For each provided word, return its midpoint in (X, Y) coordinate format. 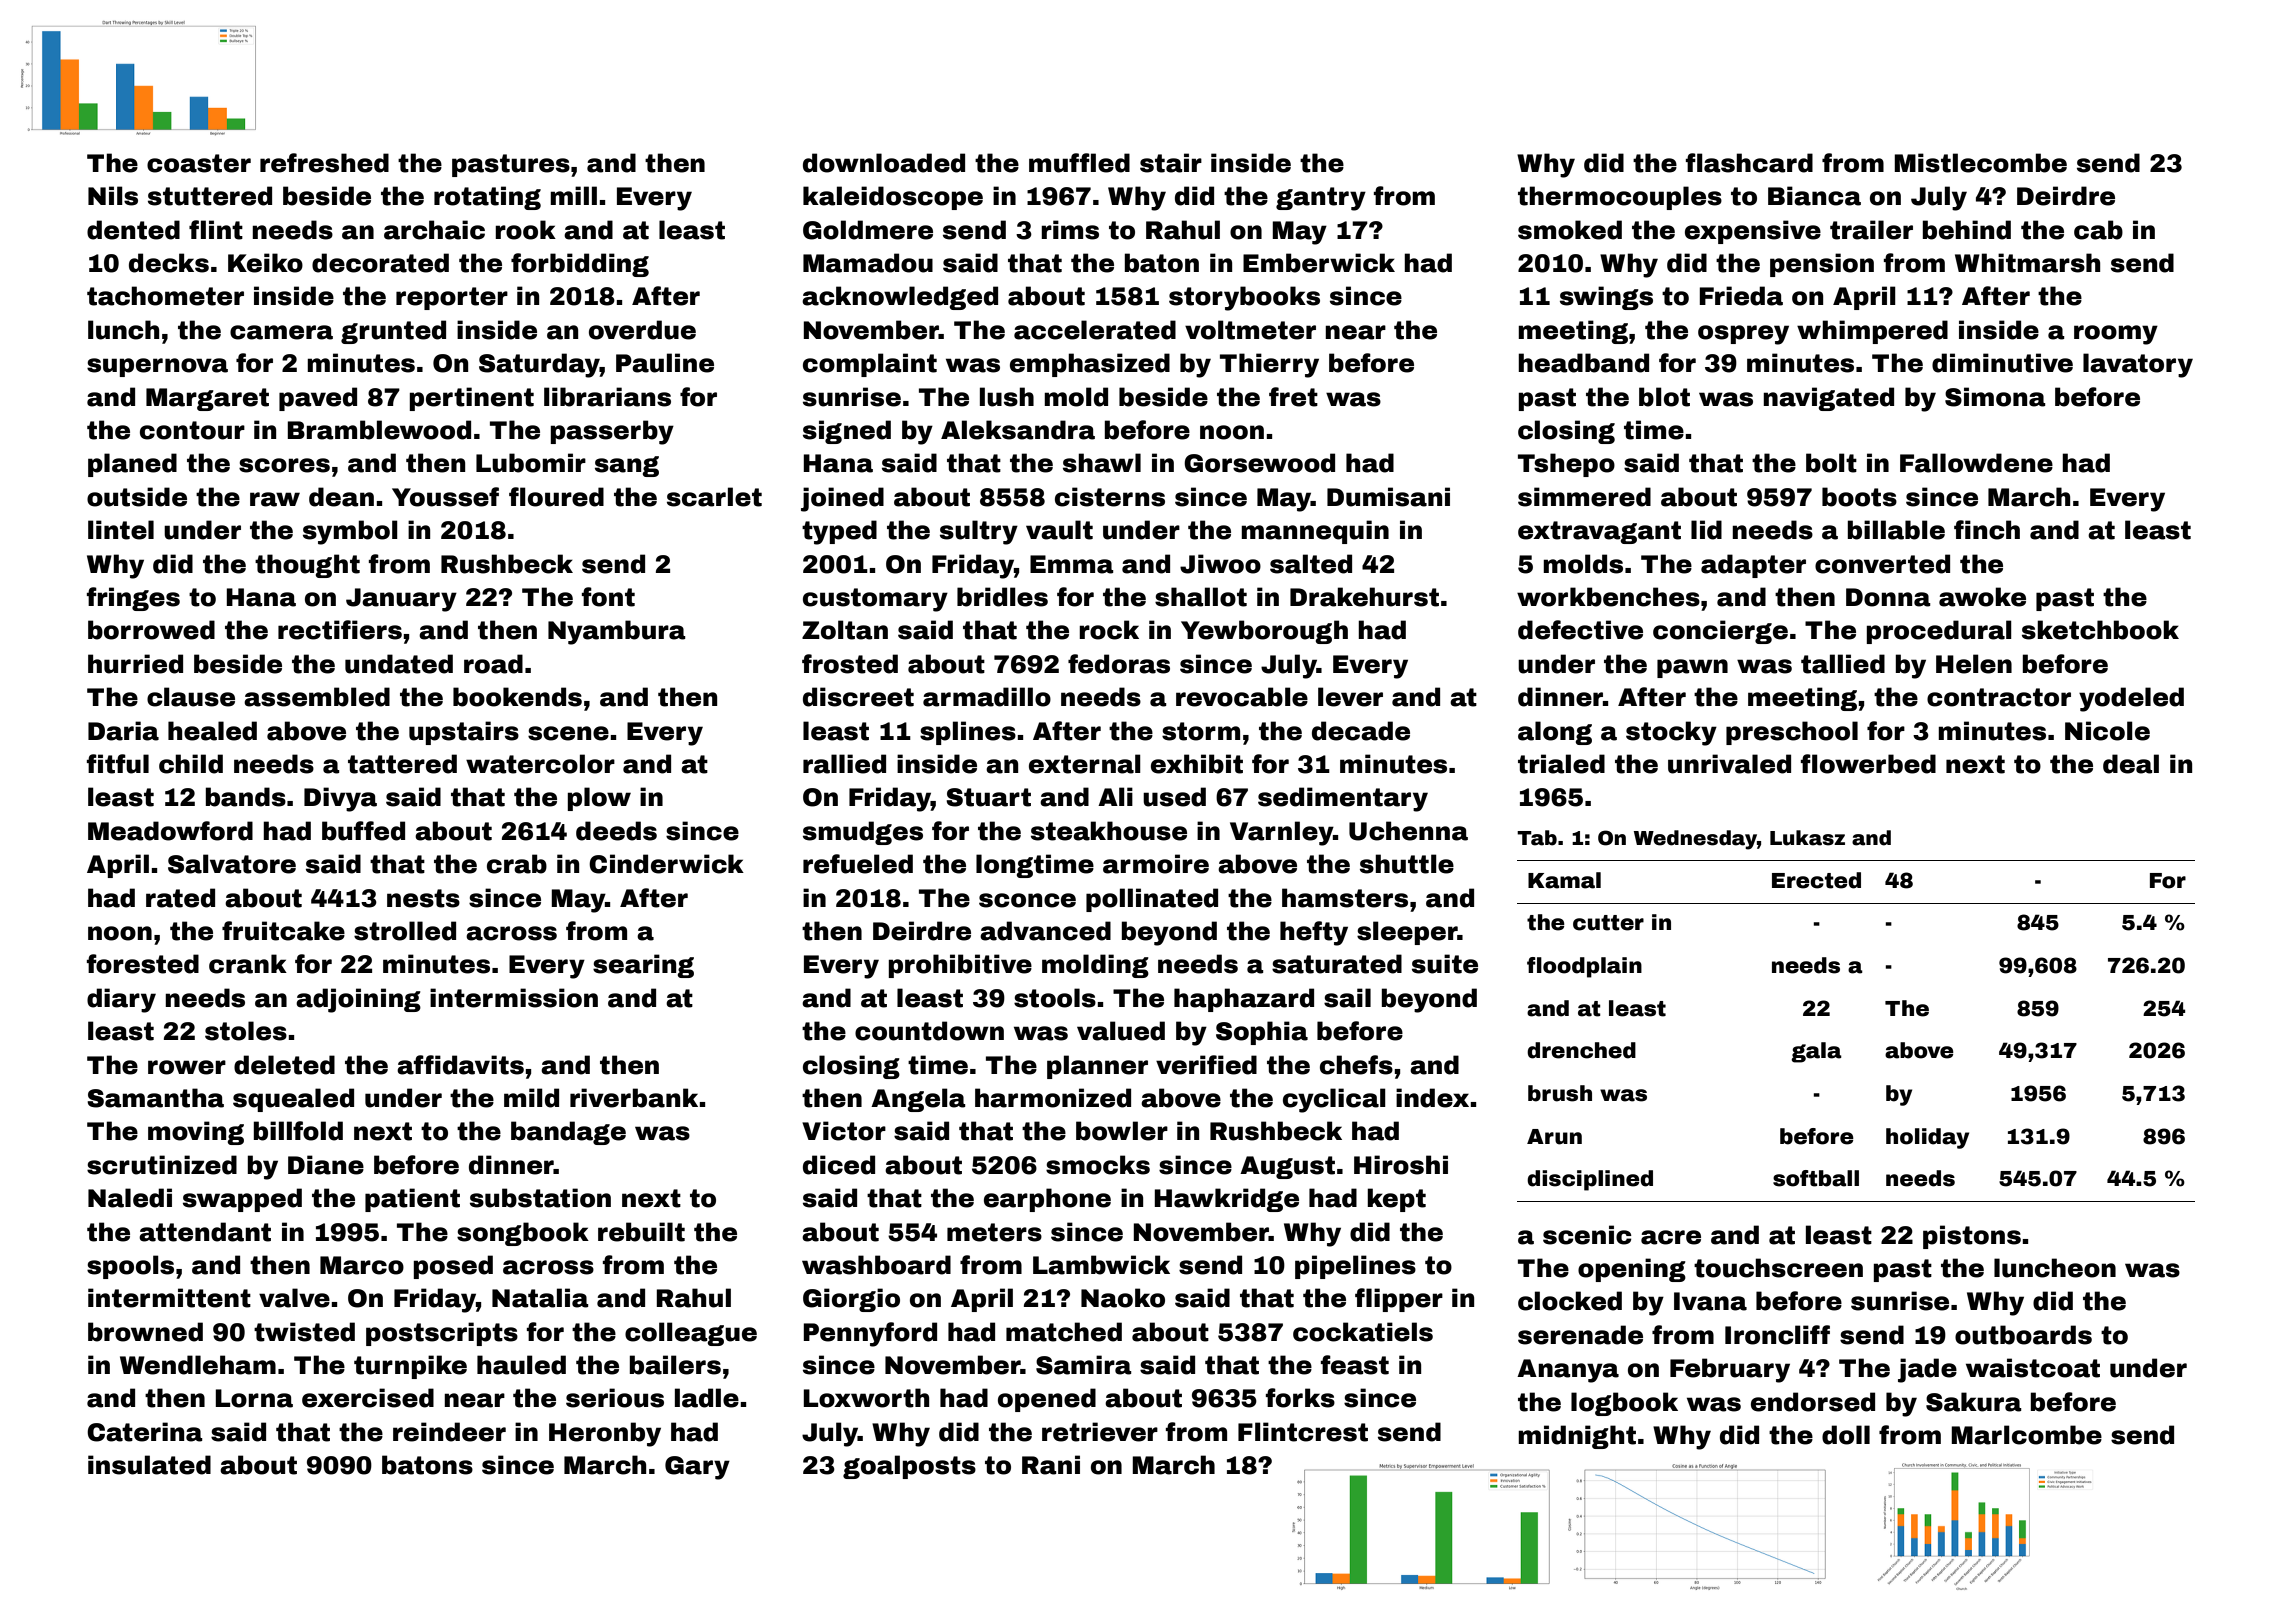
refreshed (324, 163)
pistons (1972, 1237)
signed (847, 432)
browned (145, 1332)
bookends (517, 697)
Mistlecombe (1980, 163)
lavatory (2138, 365)
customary (875, 600)
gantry (1321, 199)
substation (540, 1198)
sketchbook (2100, 630)
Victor (844, 1131)
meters (994, 1232)
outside (137, 497)
